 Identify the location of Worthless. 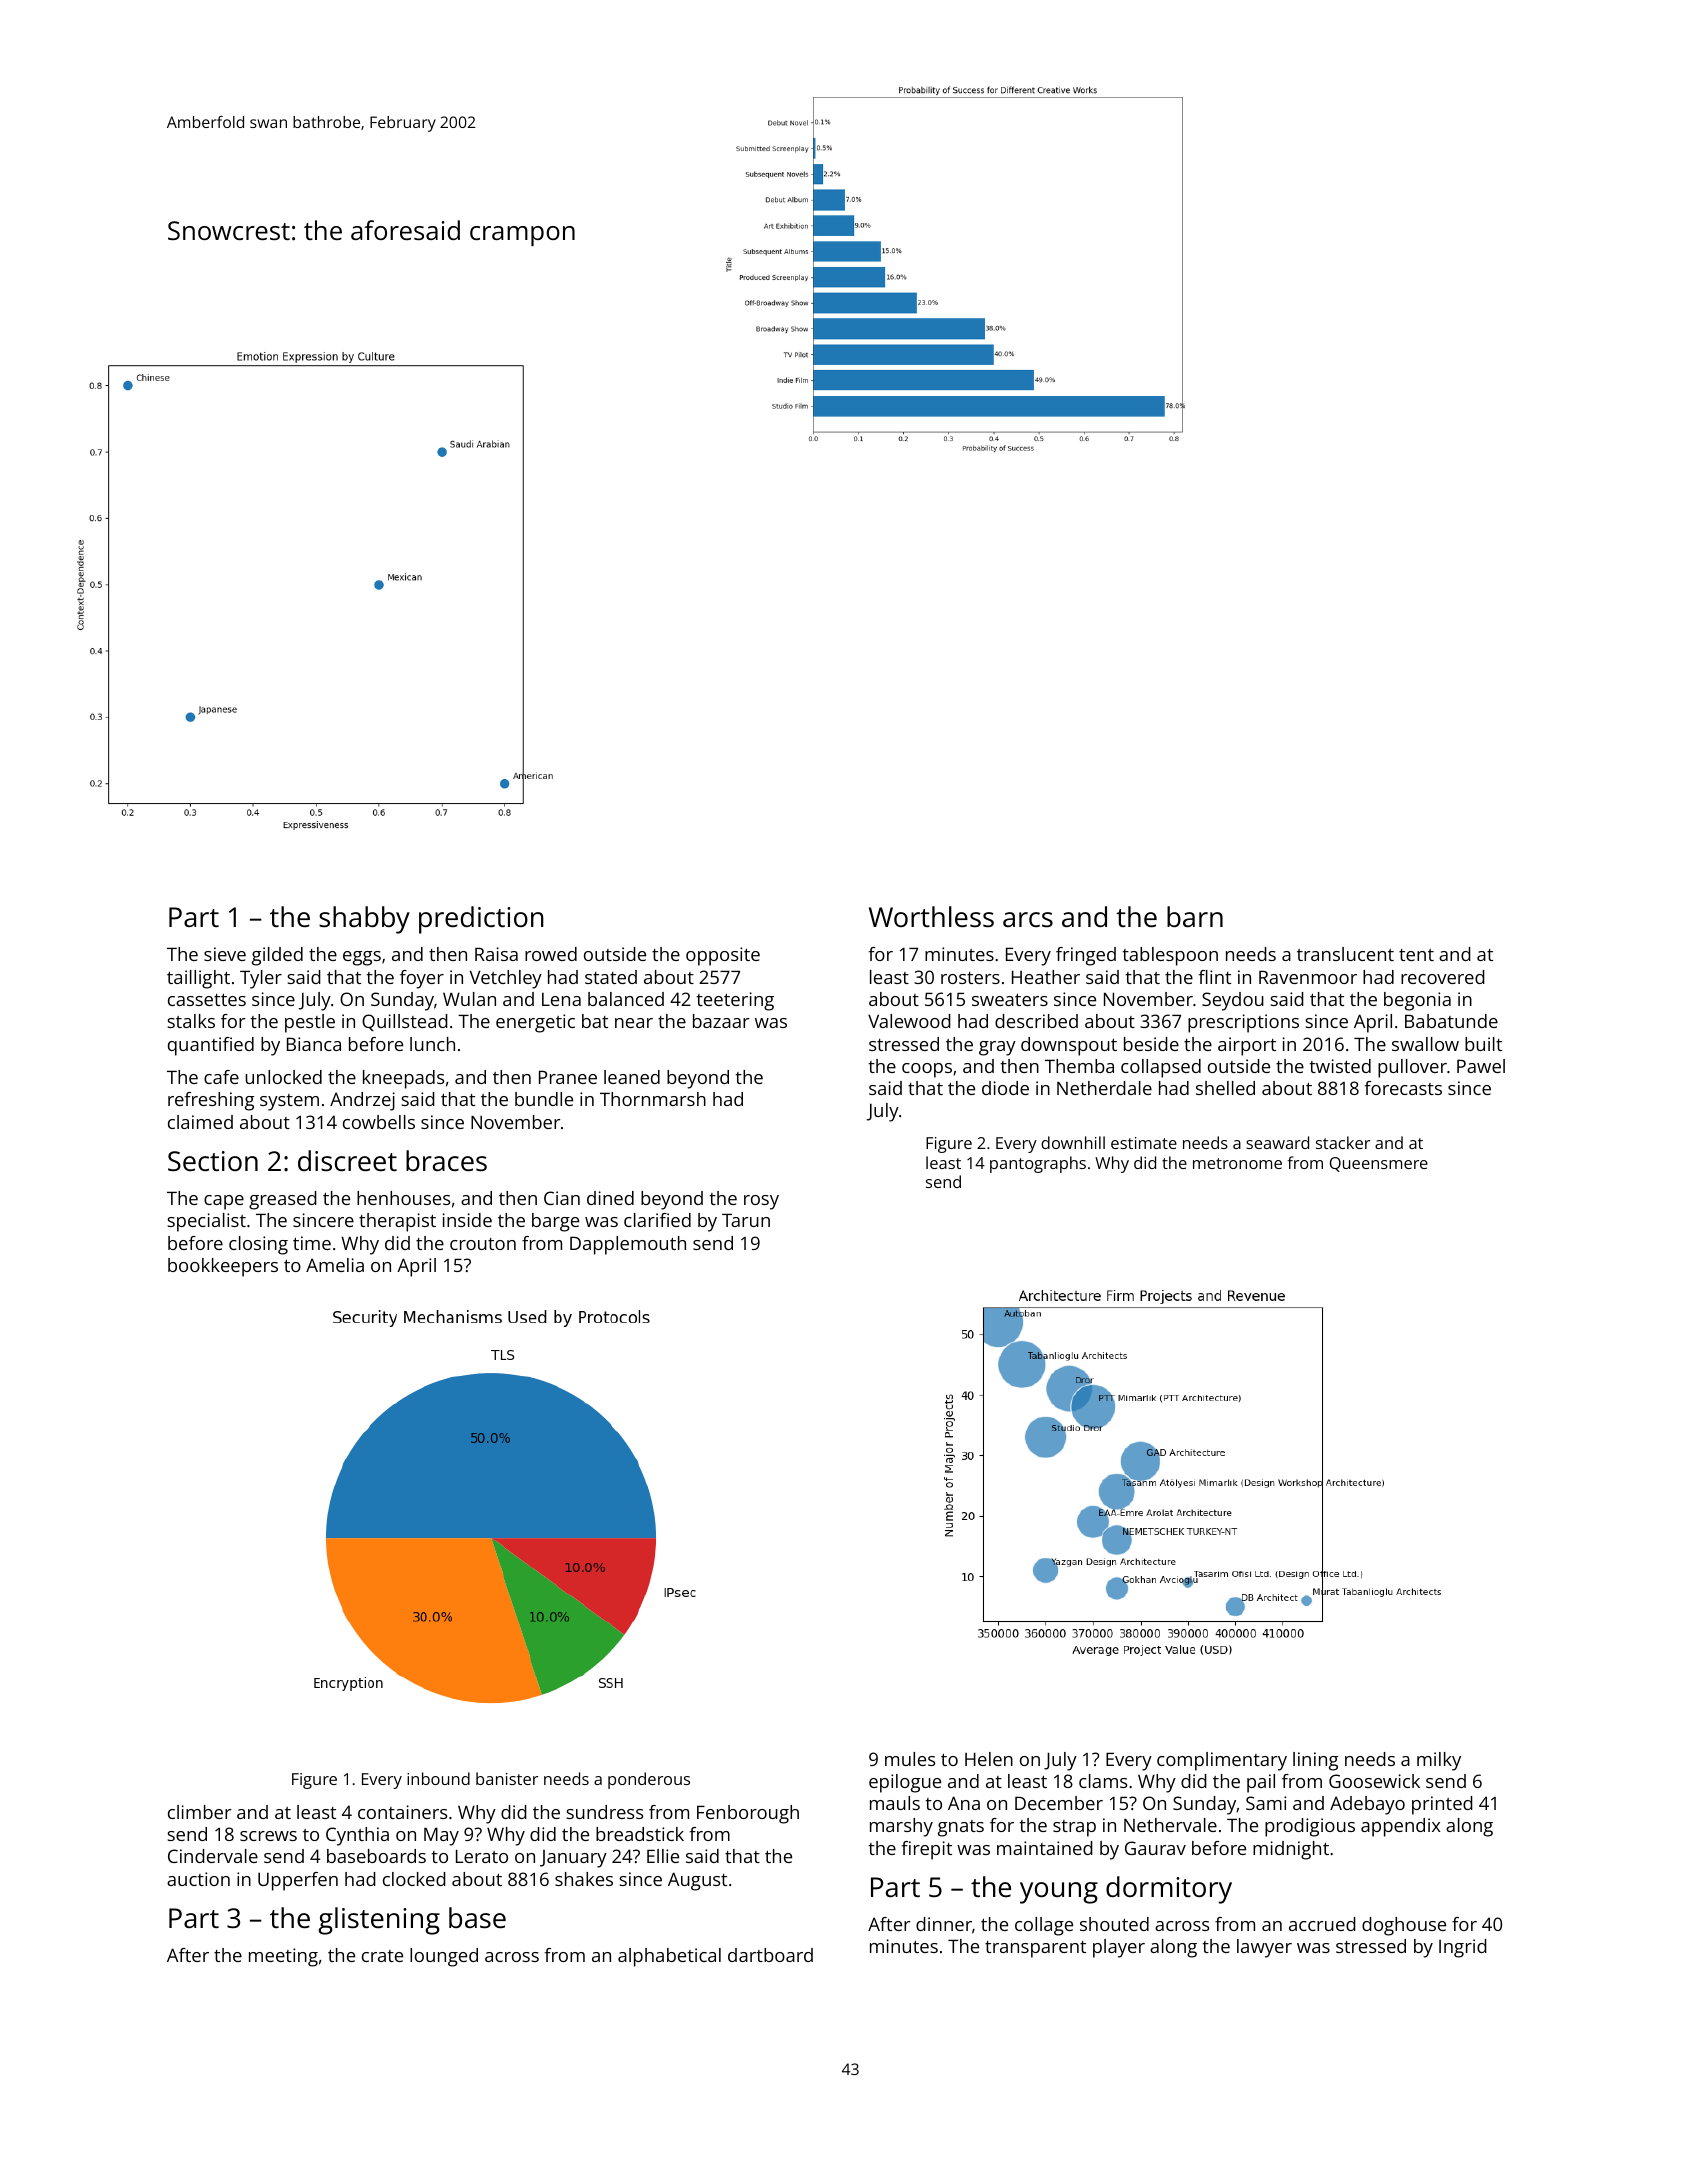
(931, 916).
